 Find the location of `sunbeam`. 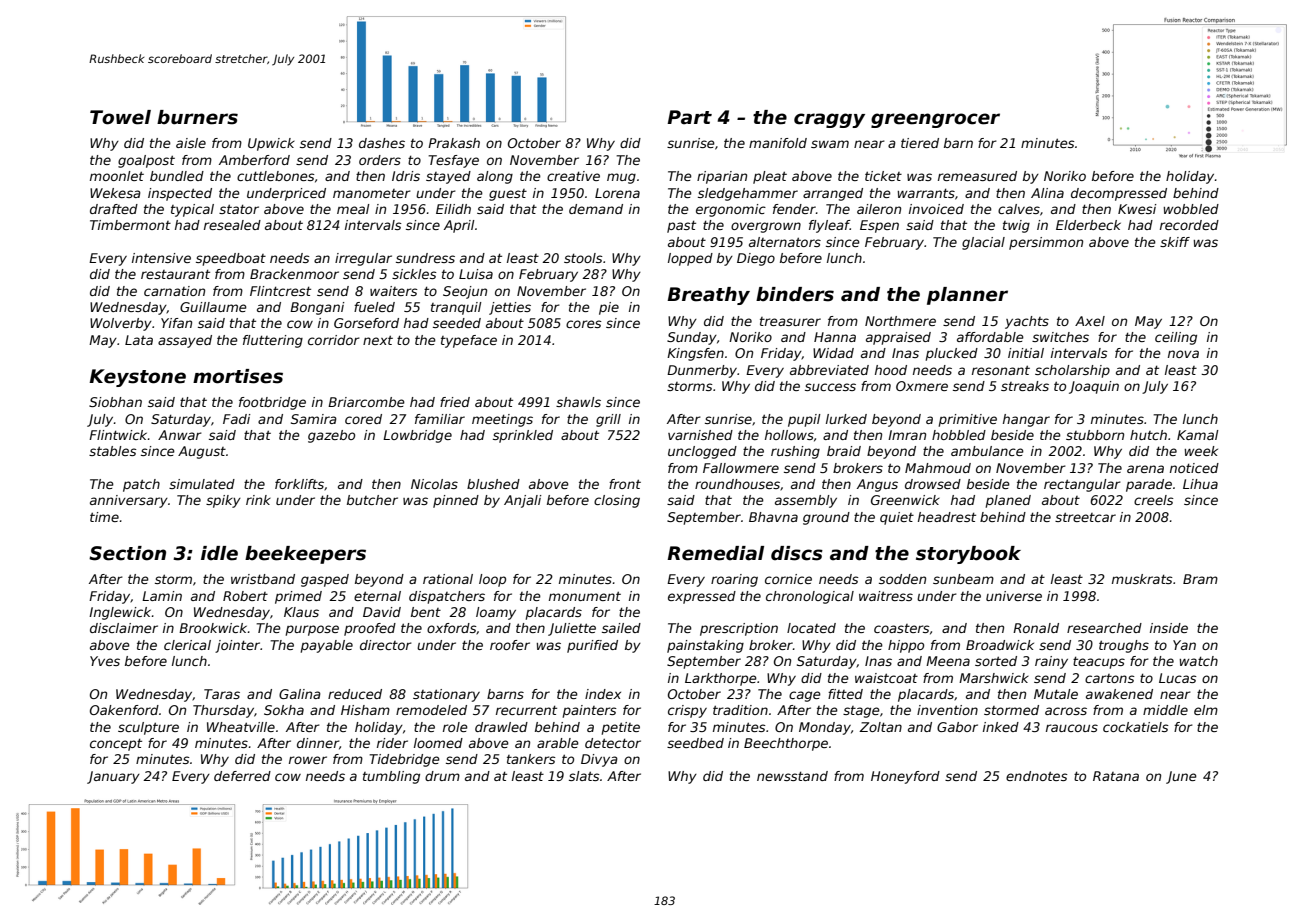

sunbeam is located at coordinates (963, 579).
